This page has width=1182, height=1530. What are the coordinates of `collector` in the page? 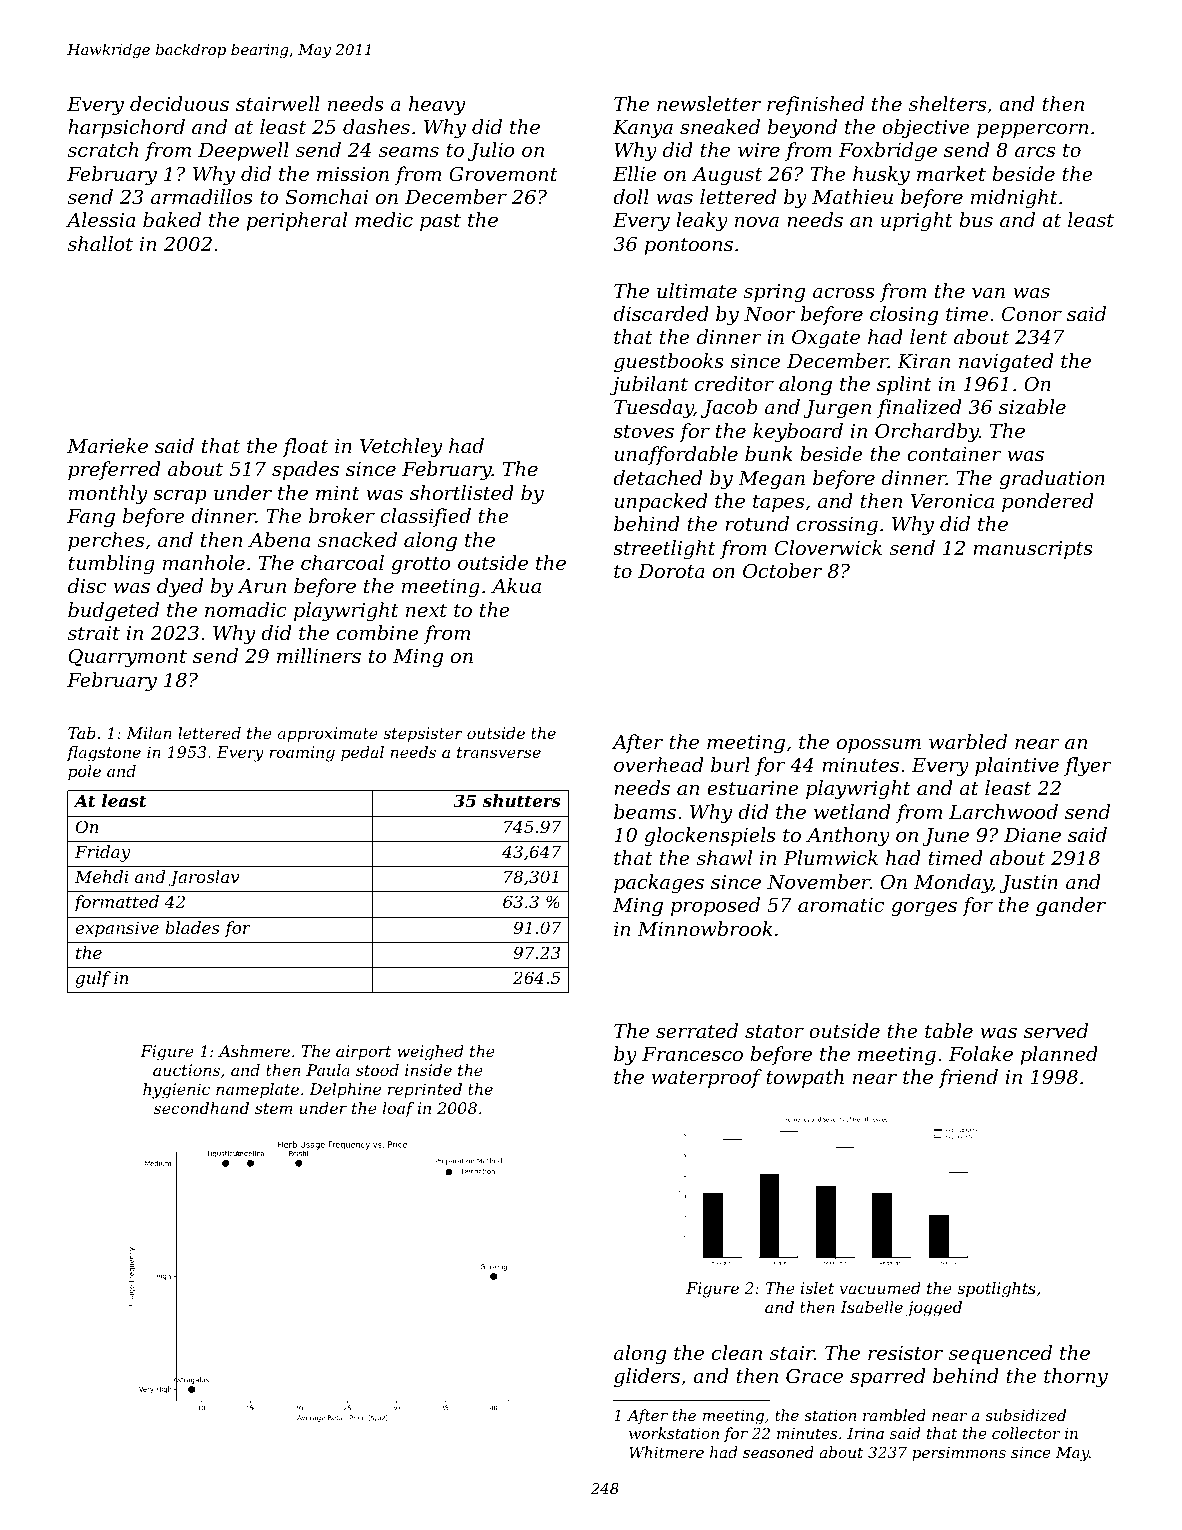 It's located at (1026, 1433).
